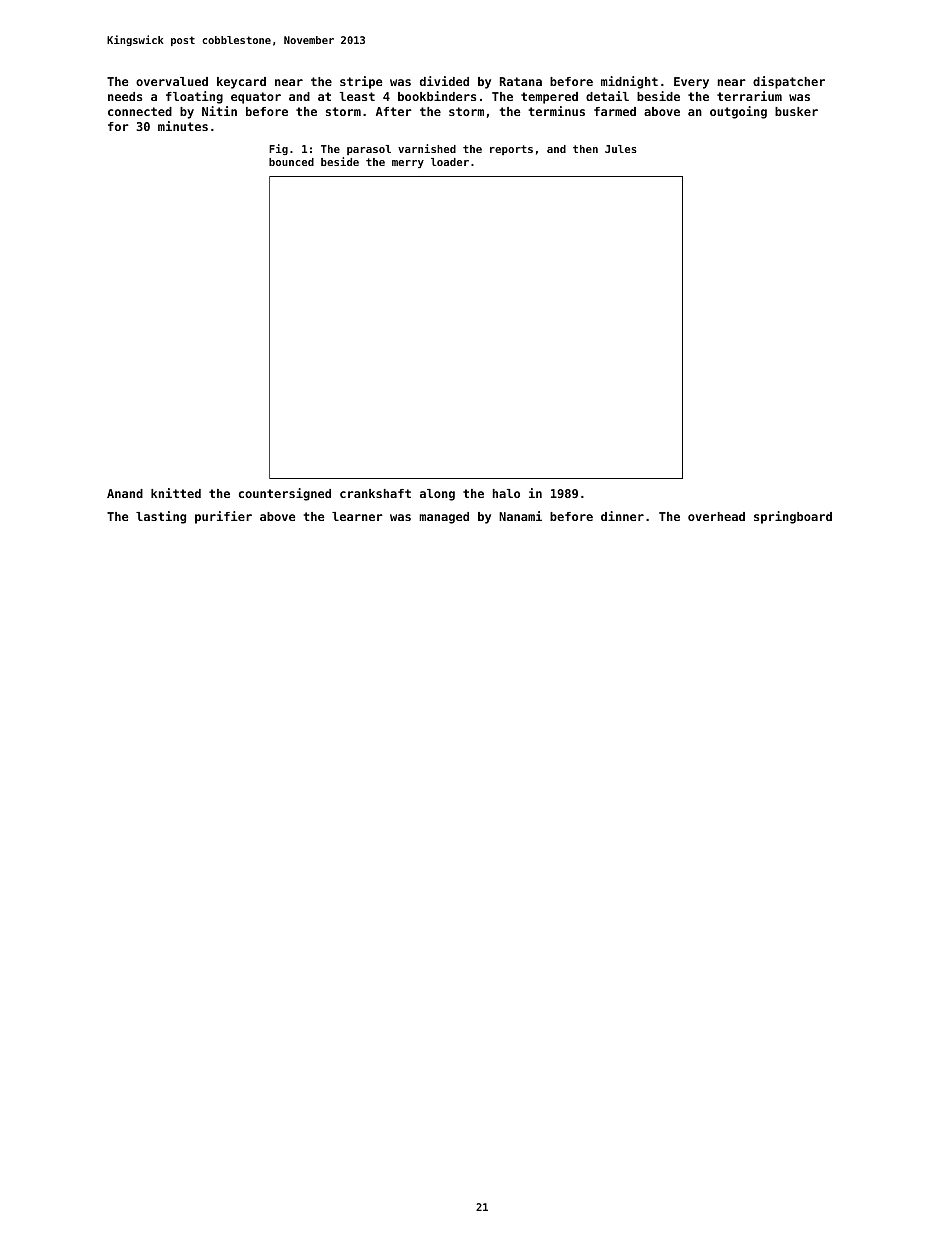  Describe the element at coordinates (285, 494) in the screenshot. I see `countersigned` at that location.
